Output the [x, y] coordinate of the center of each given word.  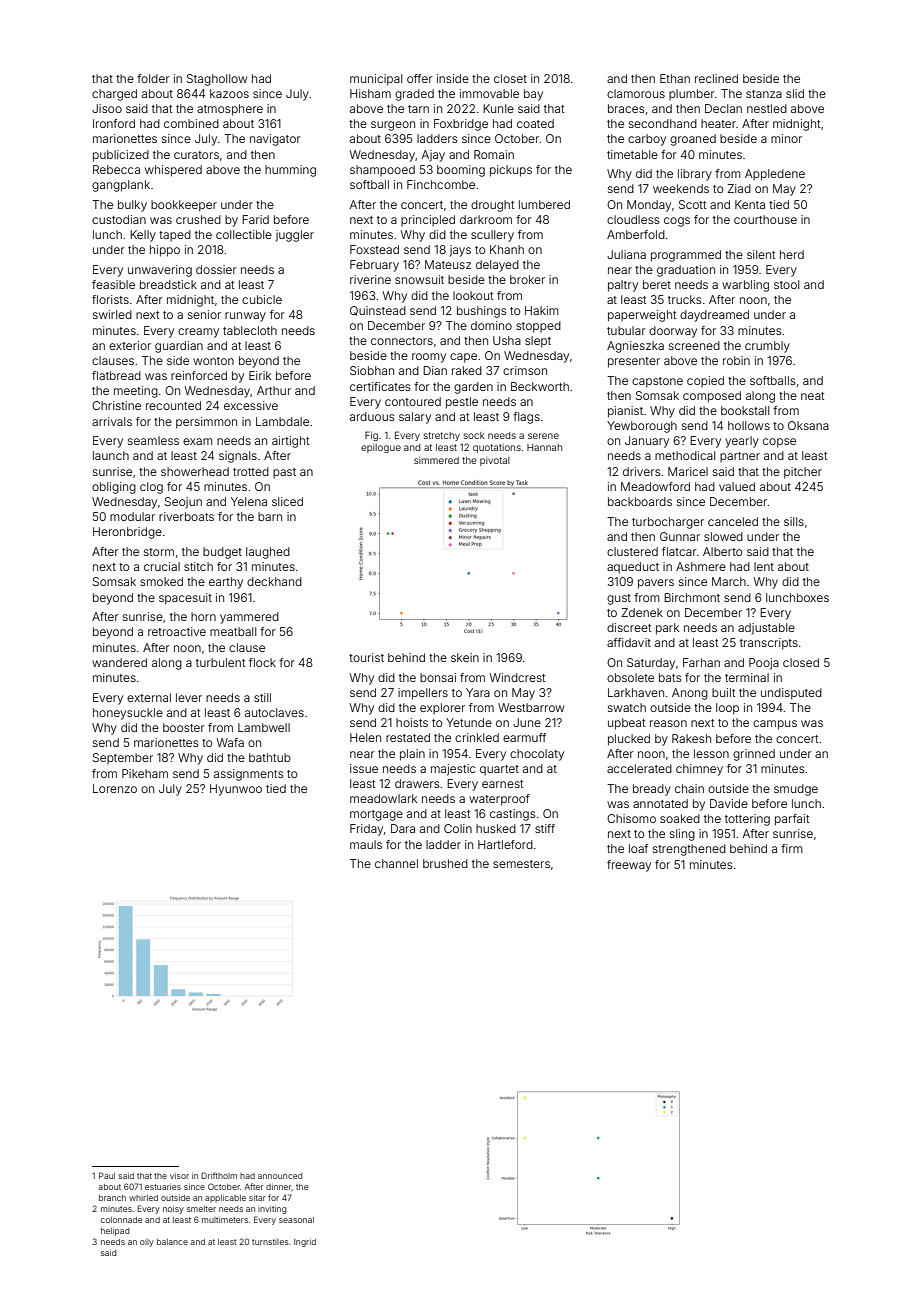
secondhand [663, 123]
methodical [685, 455]
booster [184, 727]
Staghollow [217, 80]
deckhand [274, 581]
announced [280, 1176]
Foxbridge [461, 125]
